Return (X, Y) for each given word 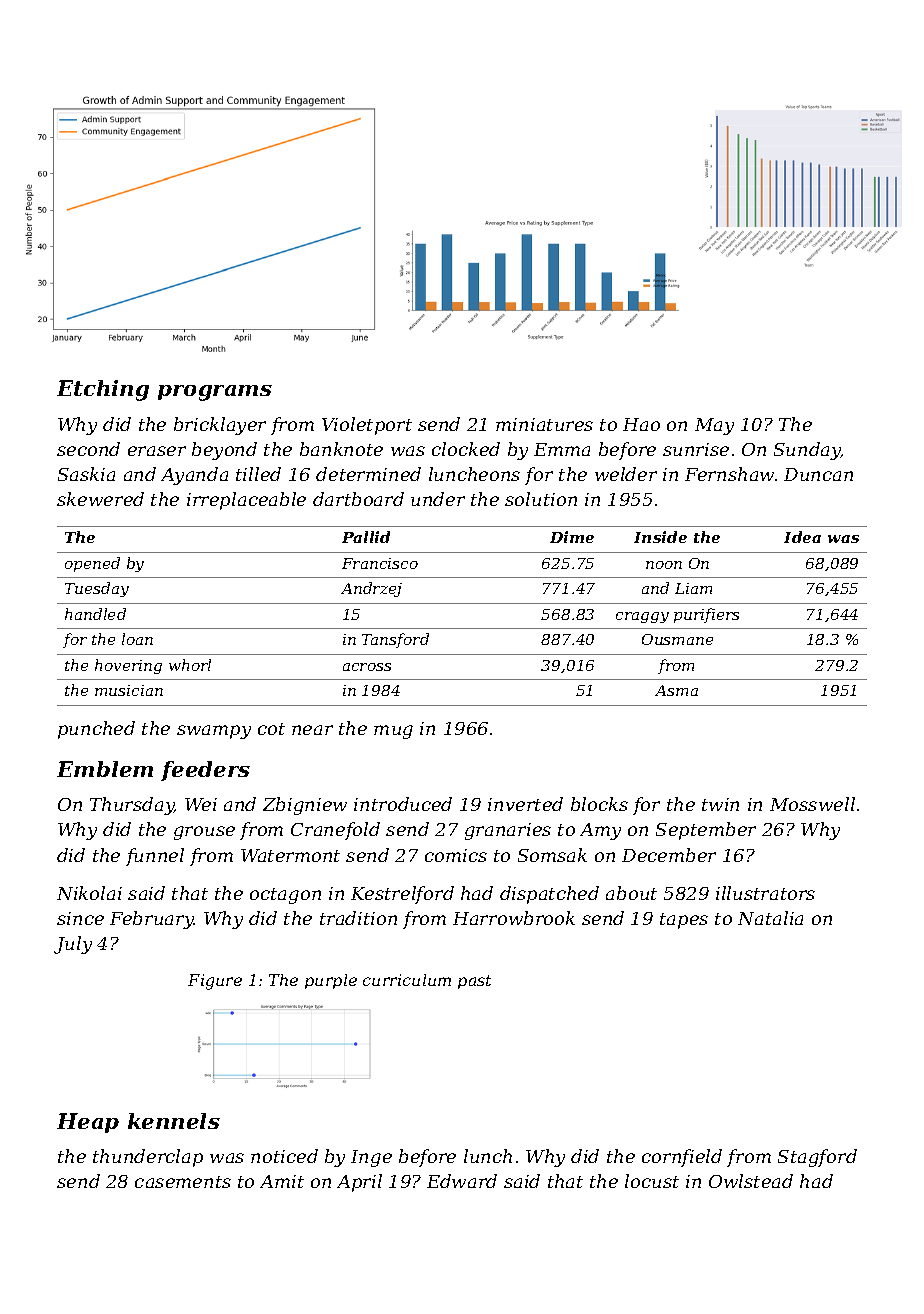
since (80, 918)
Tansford (395, 640)
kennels (174, 1121)
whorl (190, 665)
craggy (642, 617)
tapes (684, 921)
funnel (155, 857)
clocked (466, 449)
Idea (802, 537)
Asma (676, 690)
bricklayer (220, 426)
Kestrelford (402, 895)
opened (92, 564)
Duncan (818, 474)
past (474, 982)
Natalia (770, 918)
